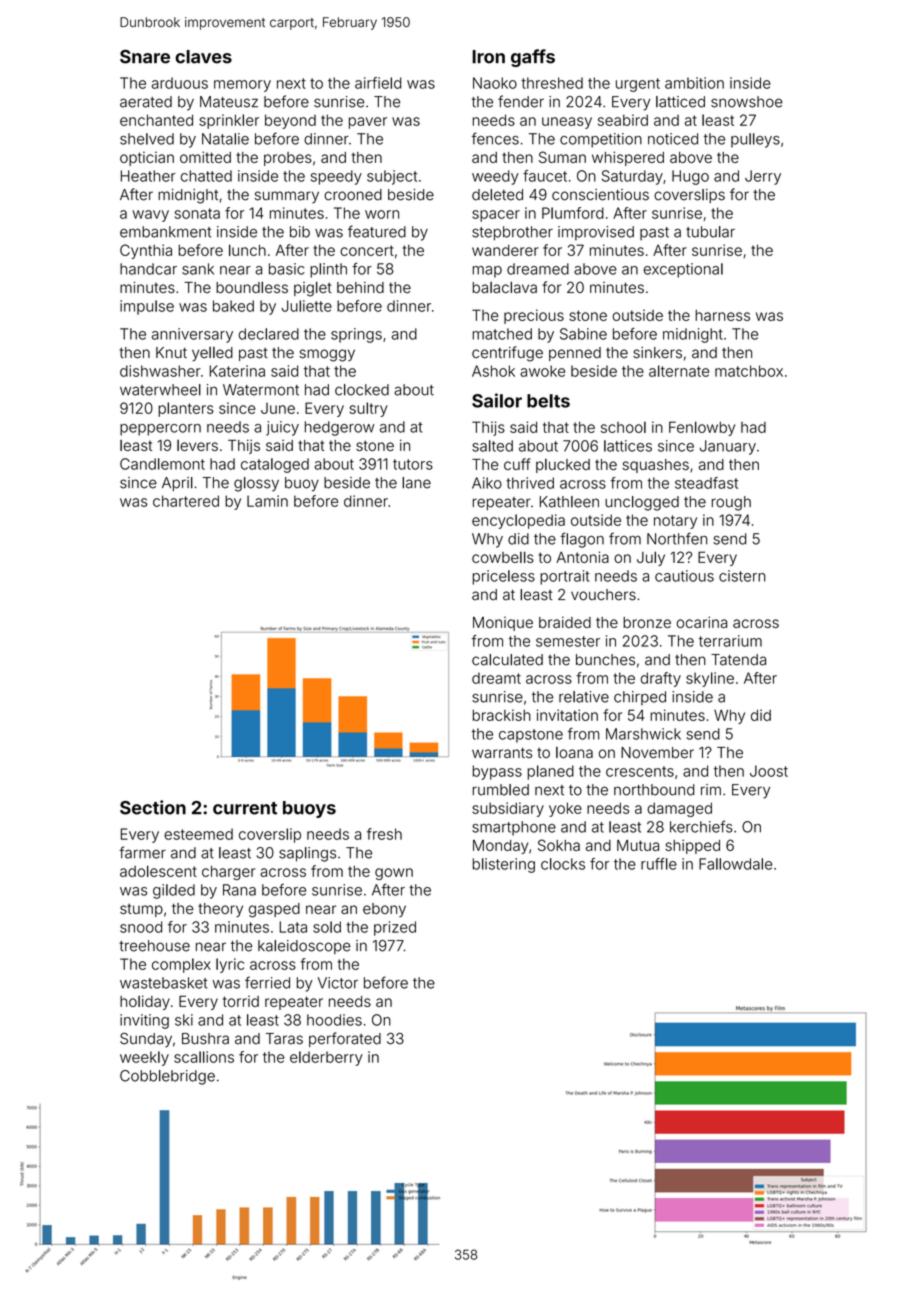 This image has width=908, height=1316. I want to click on calculated, so click(507, 660).
